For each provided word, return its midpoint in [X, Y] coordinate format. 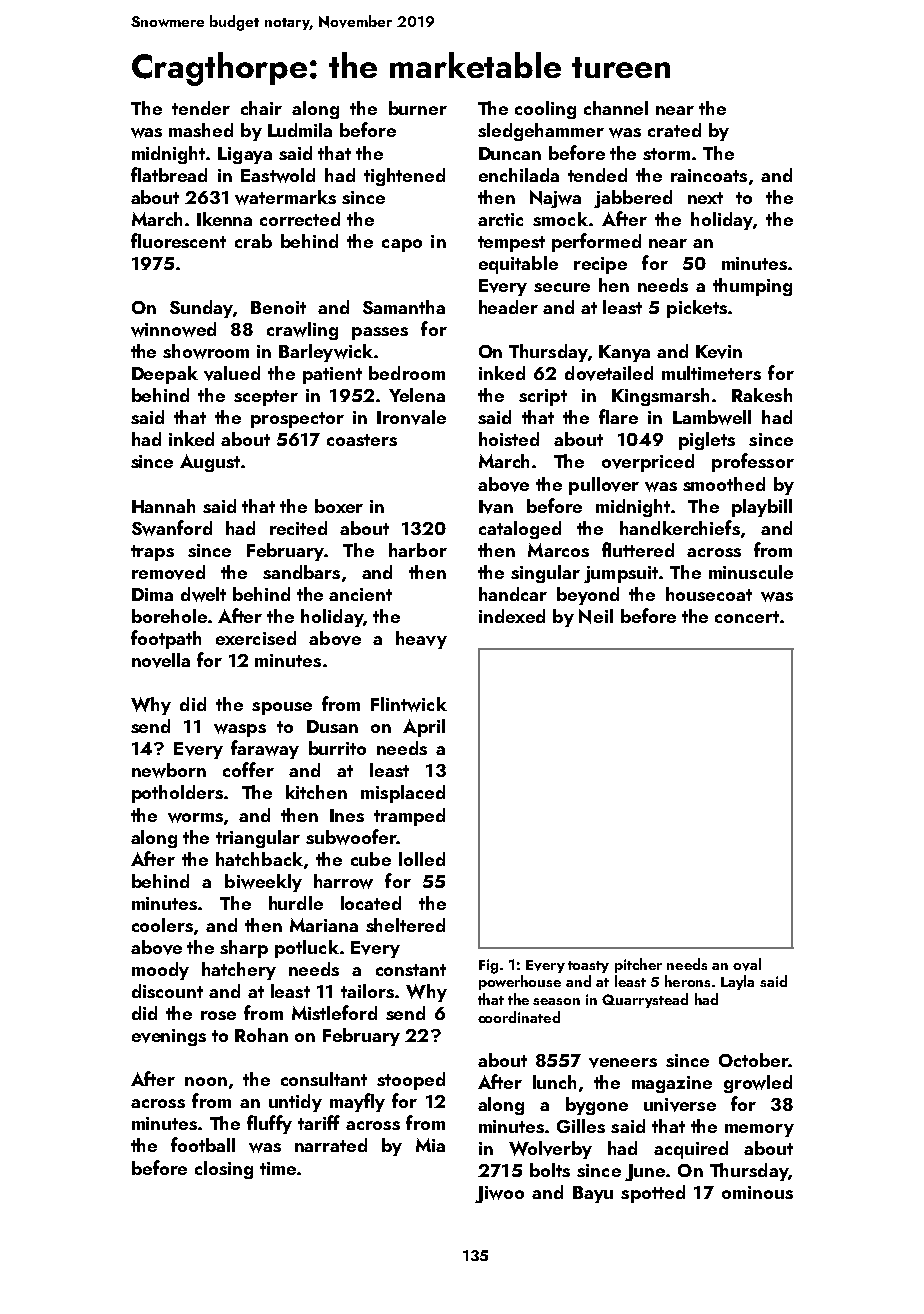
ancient [360, 594]
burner [418, 108]
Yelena [417, 395]
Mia [430, 1145]
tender [201, 108]
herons [687, 981]
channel [616, 108]
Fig [488, 966]
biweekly [263, 883]
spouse [282, 708]
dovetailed [609, 373]
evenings [169, 1037]
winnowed [173, 329]
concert [747, 617]
